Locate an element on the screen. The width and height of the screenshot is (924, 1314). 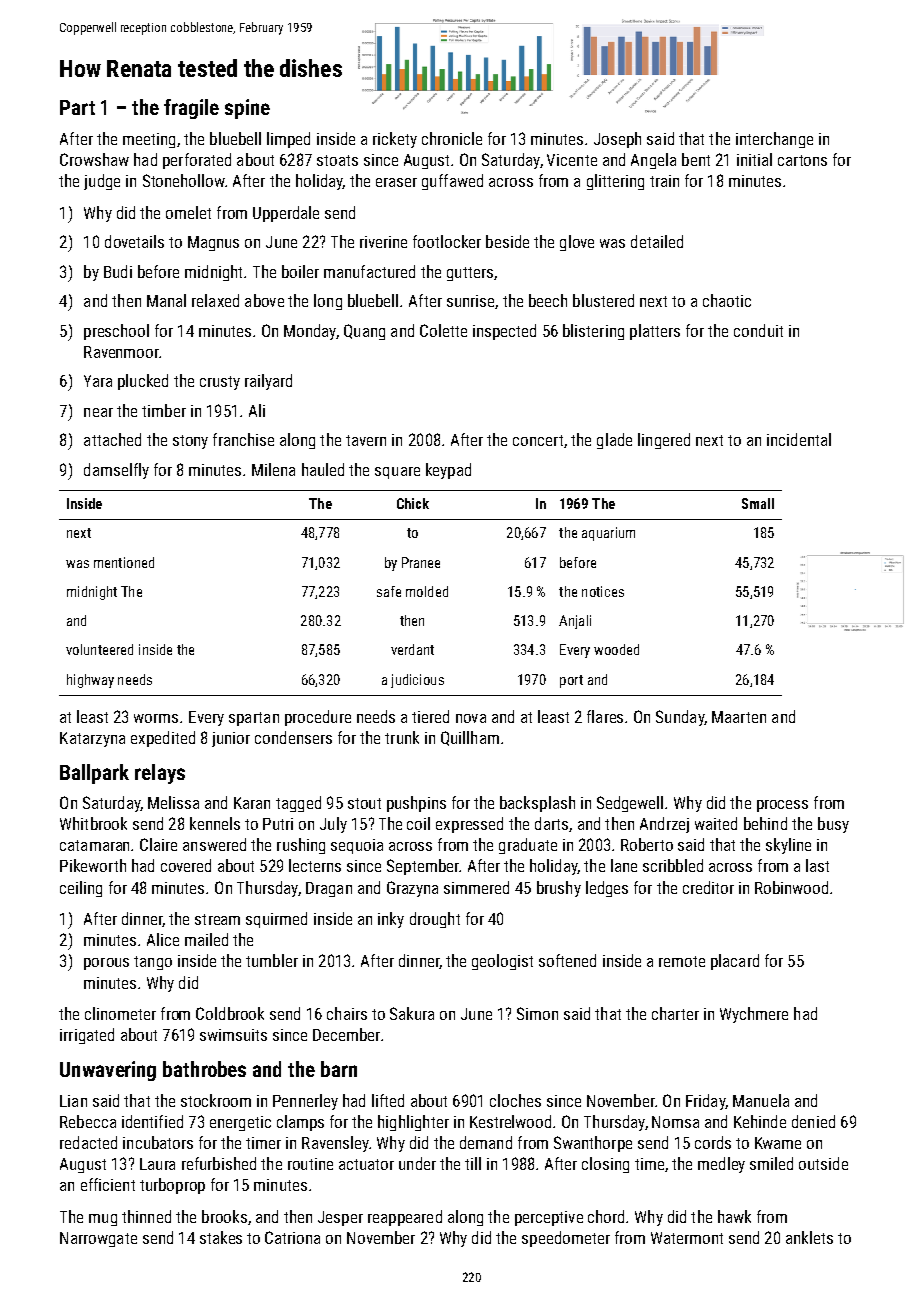
Swanthorpe is located at coordinates (593, 1144).
